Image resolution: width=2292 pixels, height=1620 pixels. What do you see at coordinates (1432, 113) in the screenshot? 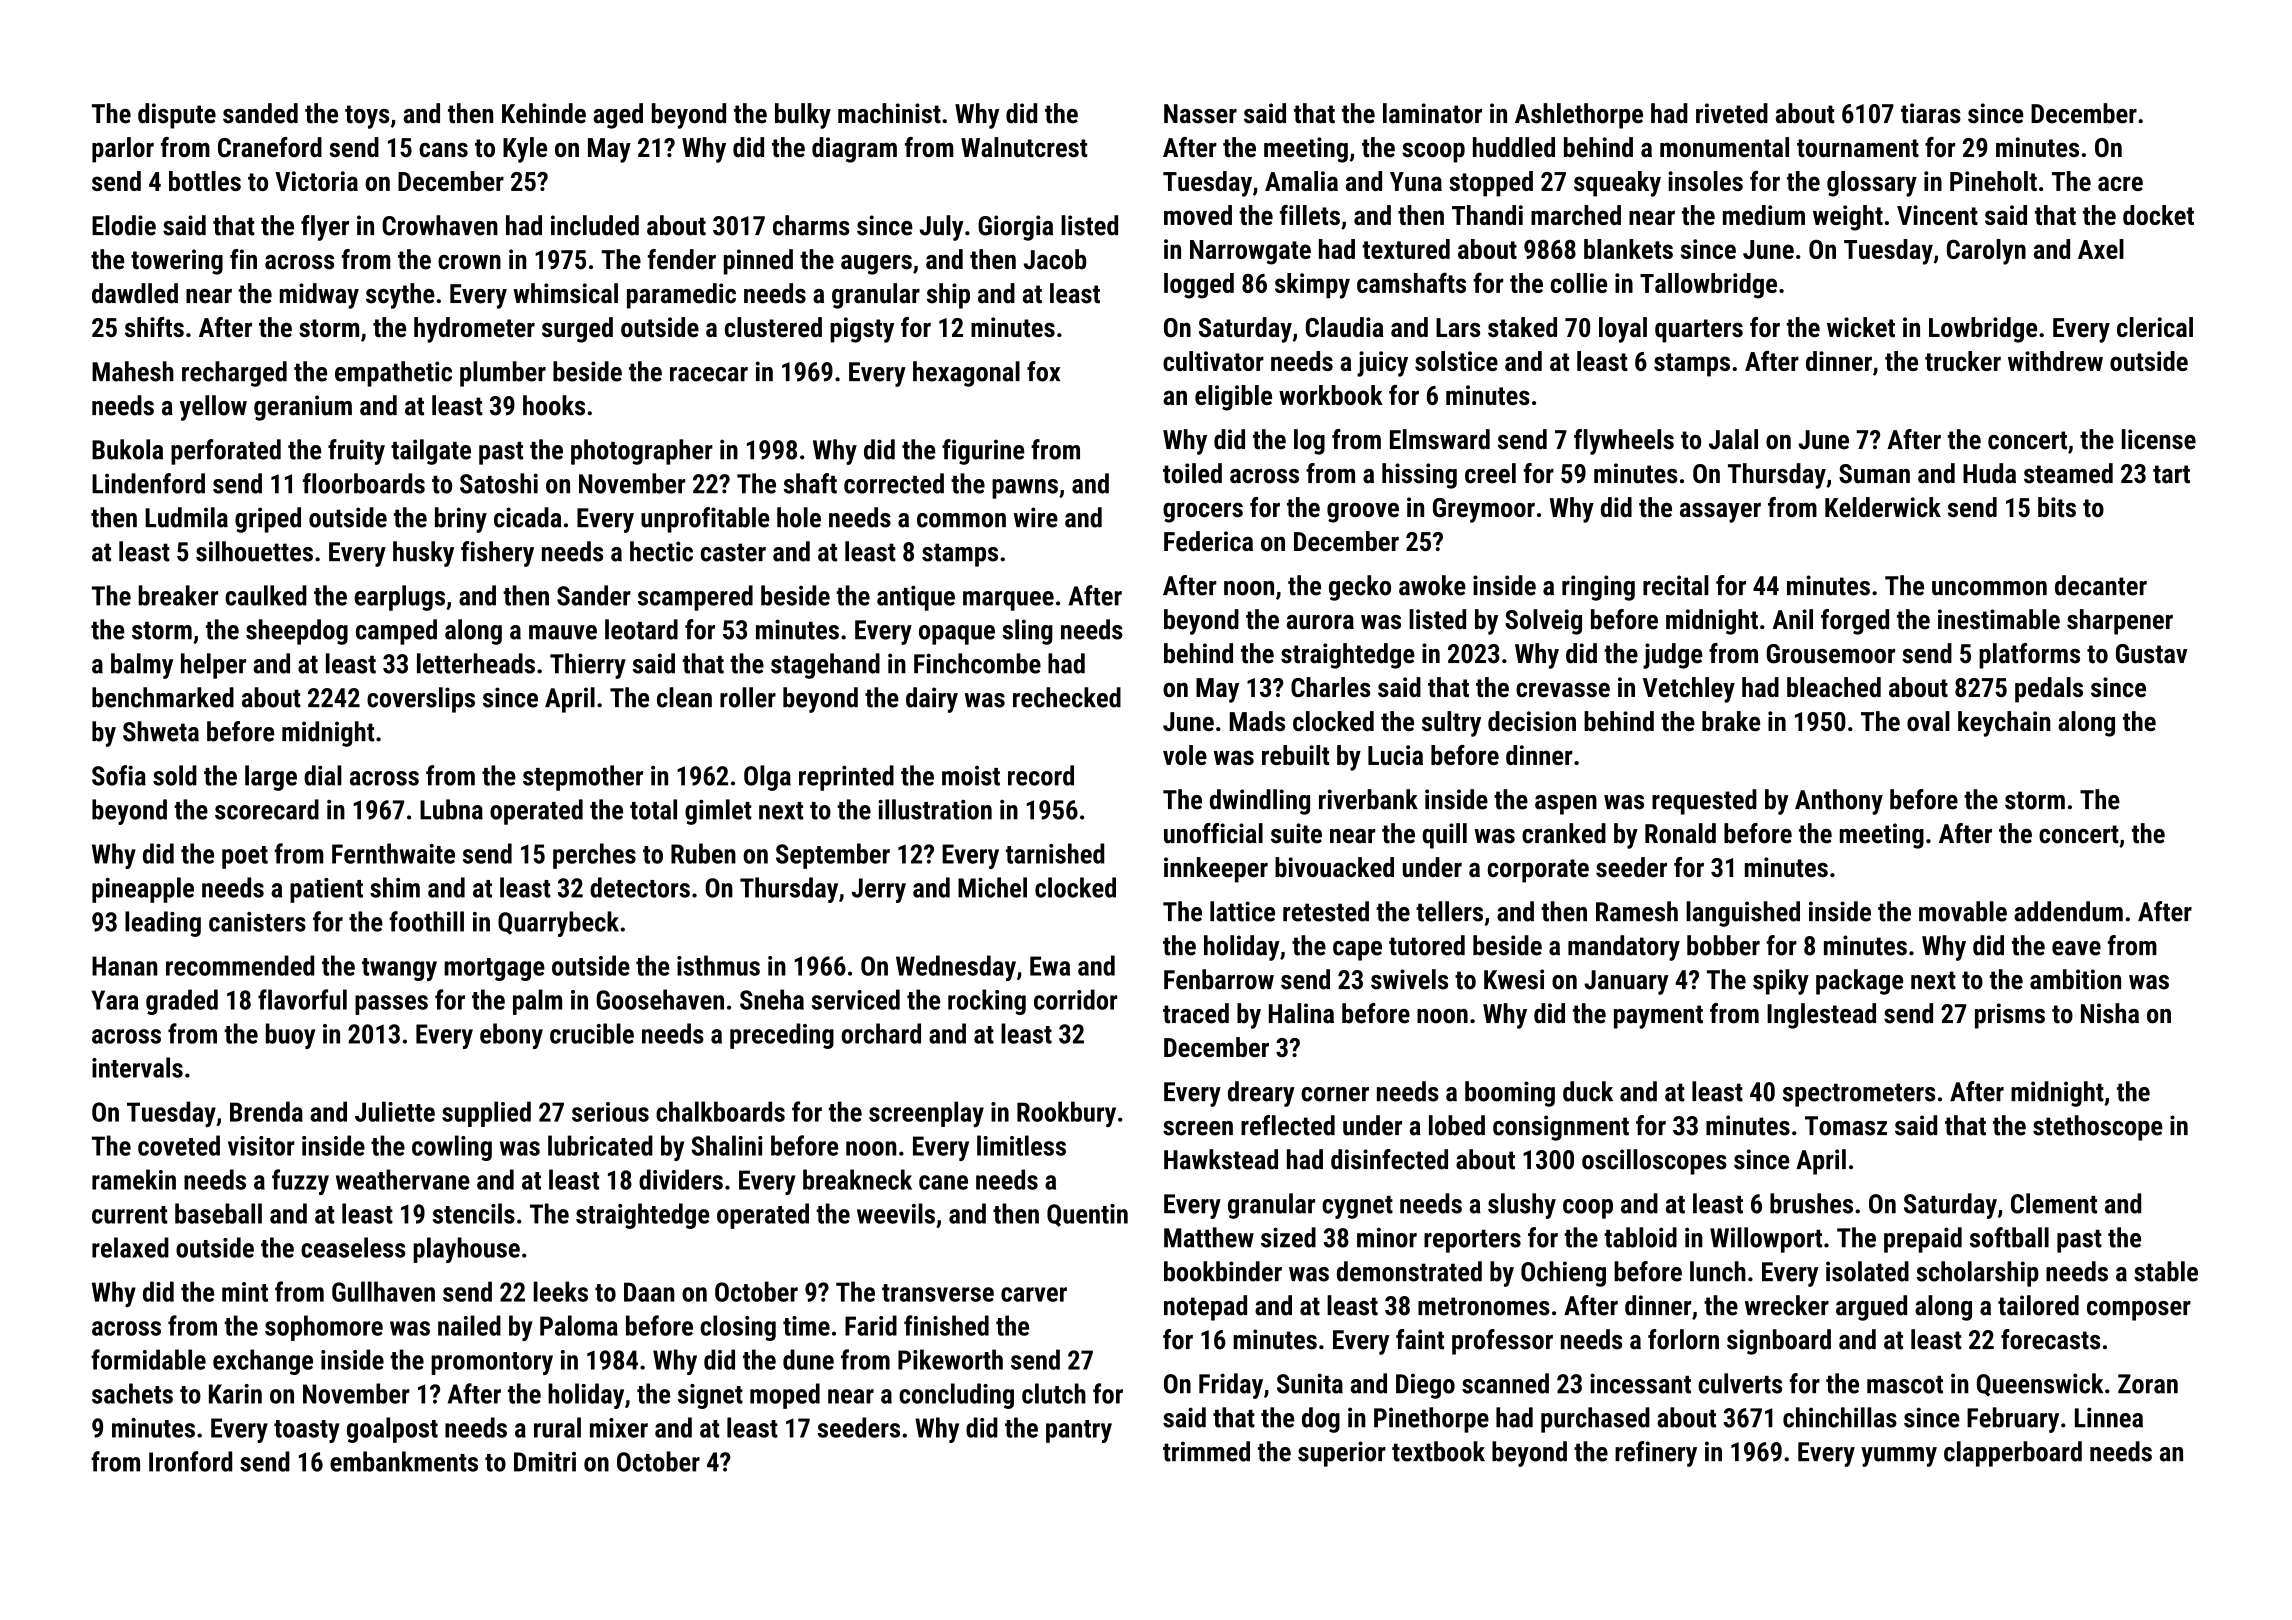
I see `laminator` at bounding box center [1432, 113].
